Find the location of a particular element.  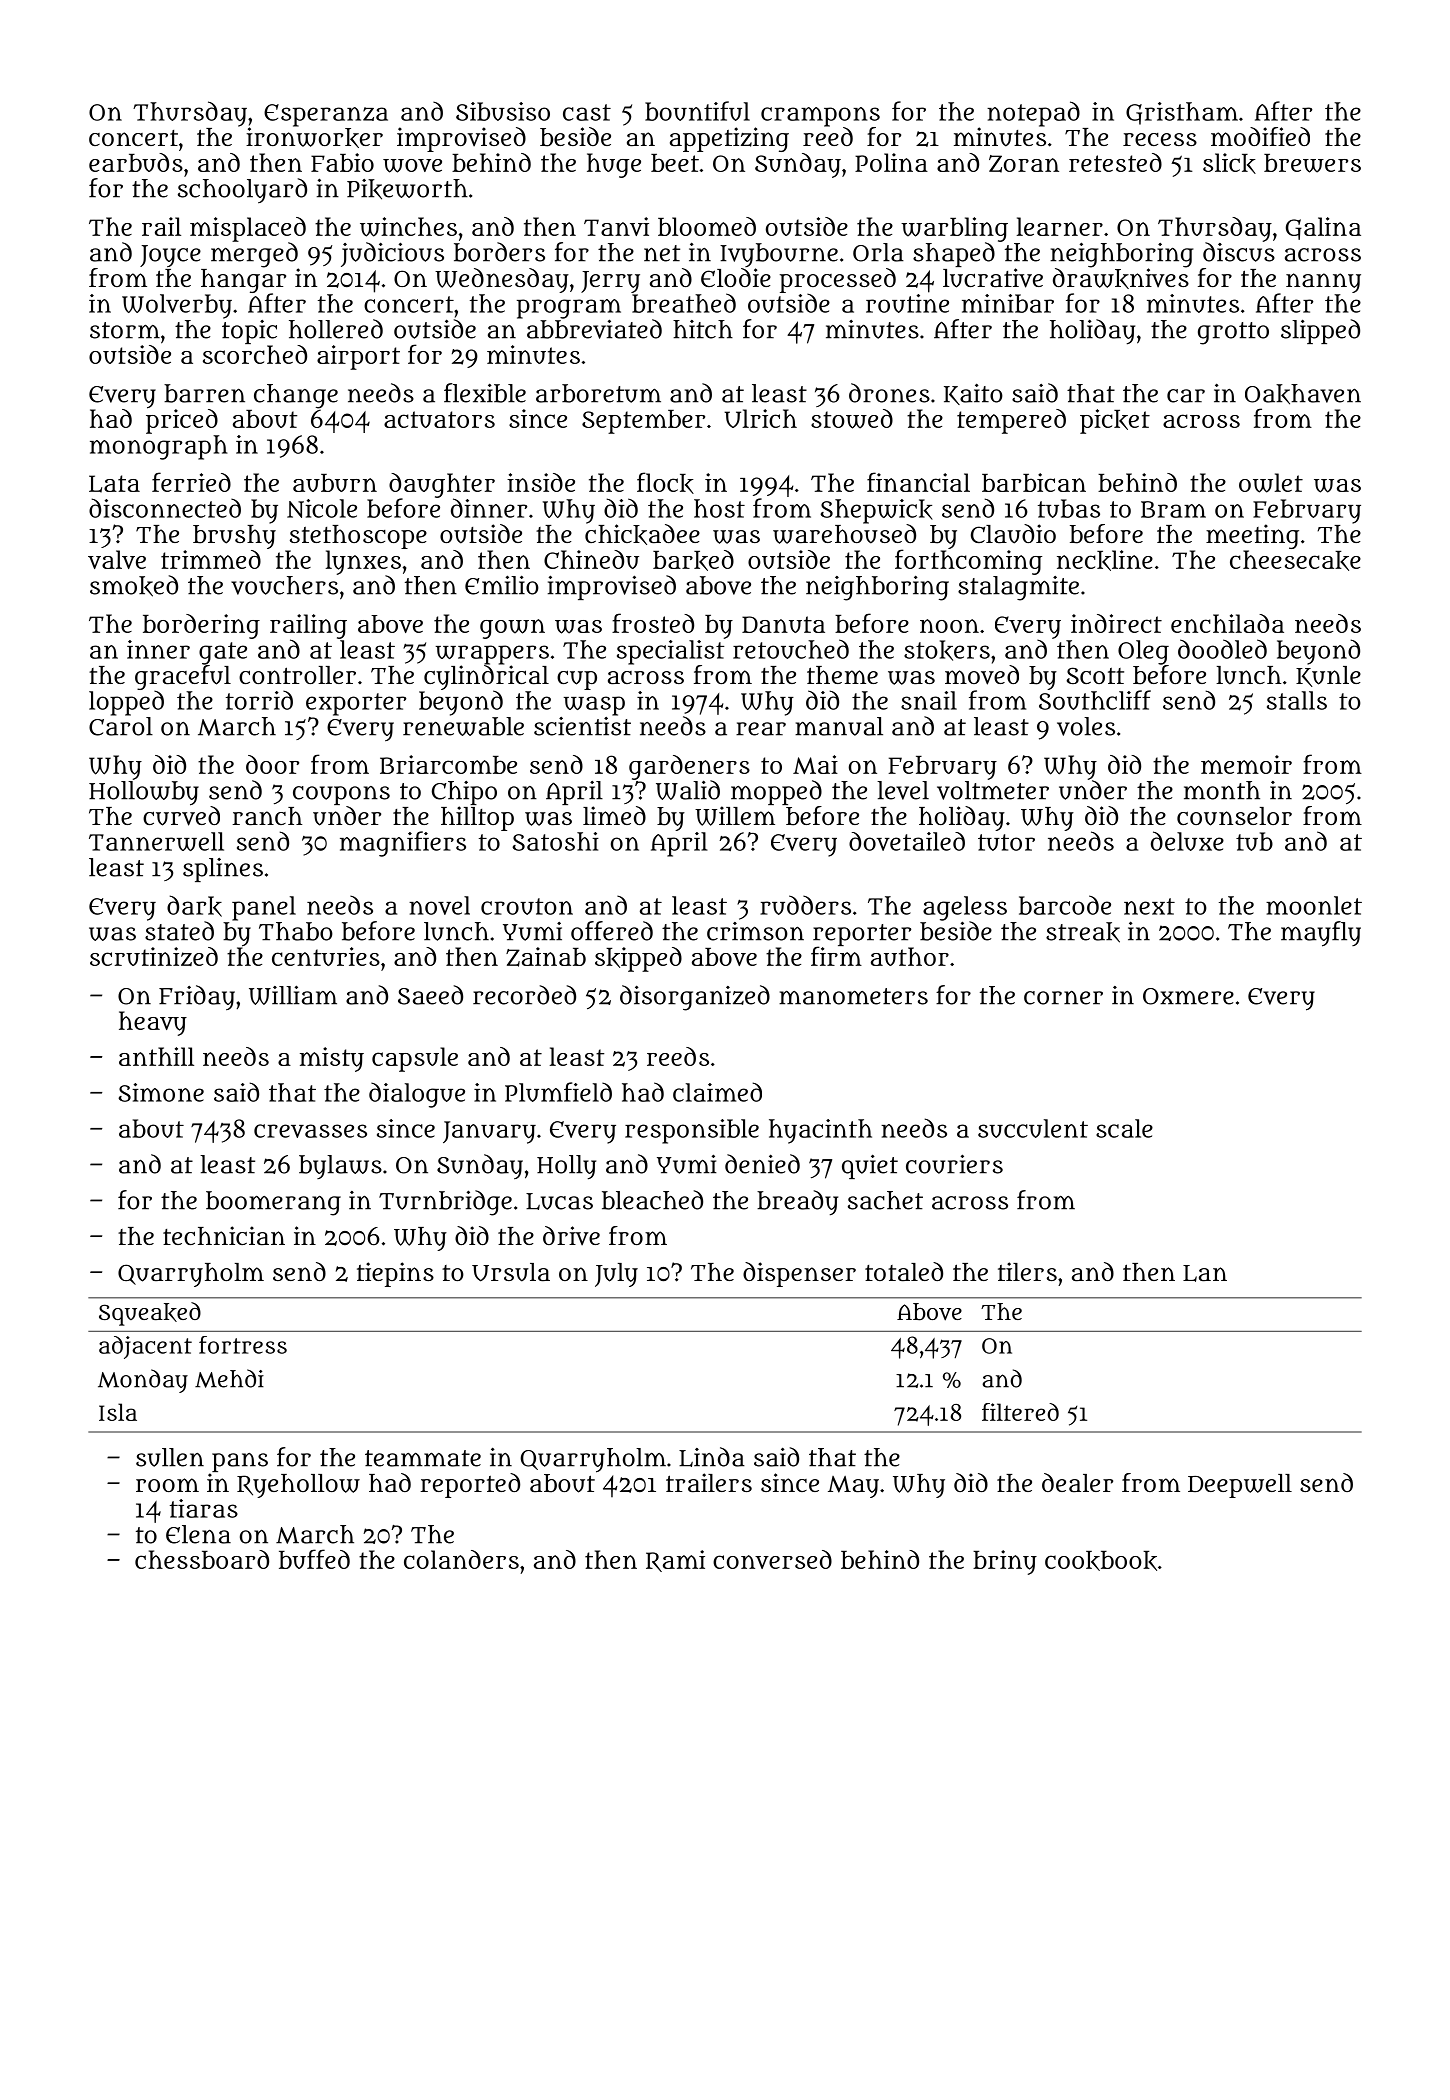

warehoused is located at coordinates (844, 534).
